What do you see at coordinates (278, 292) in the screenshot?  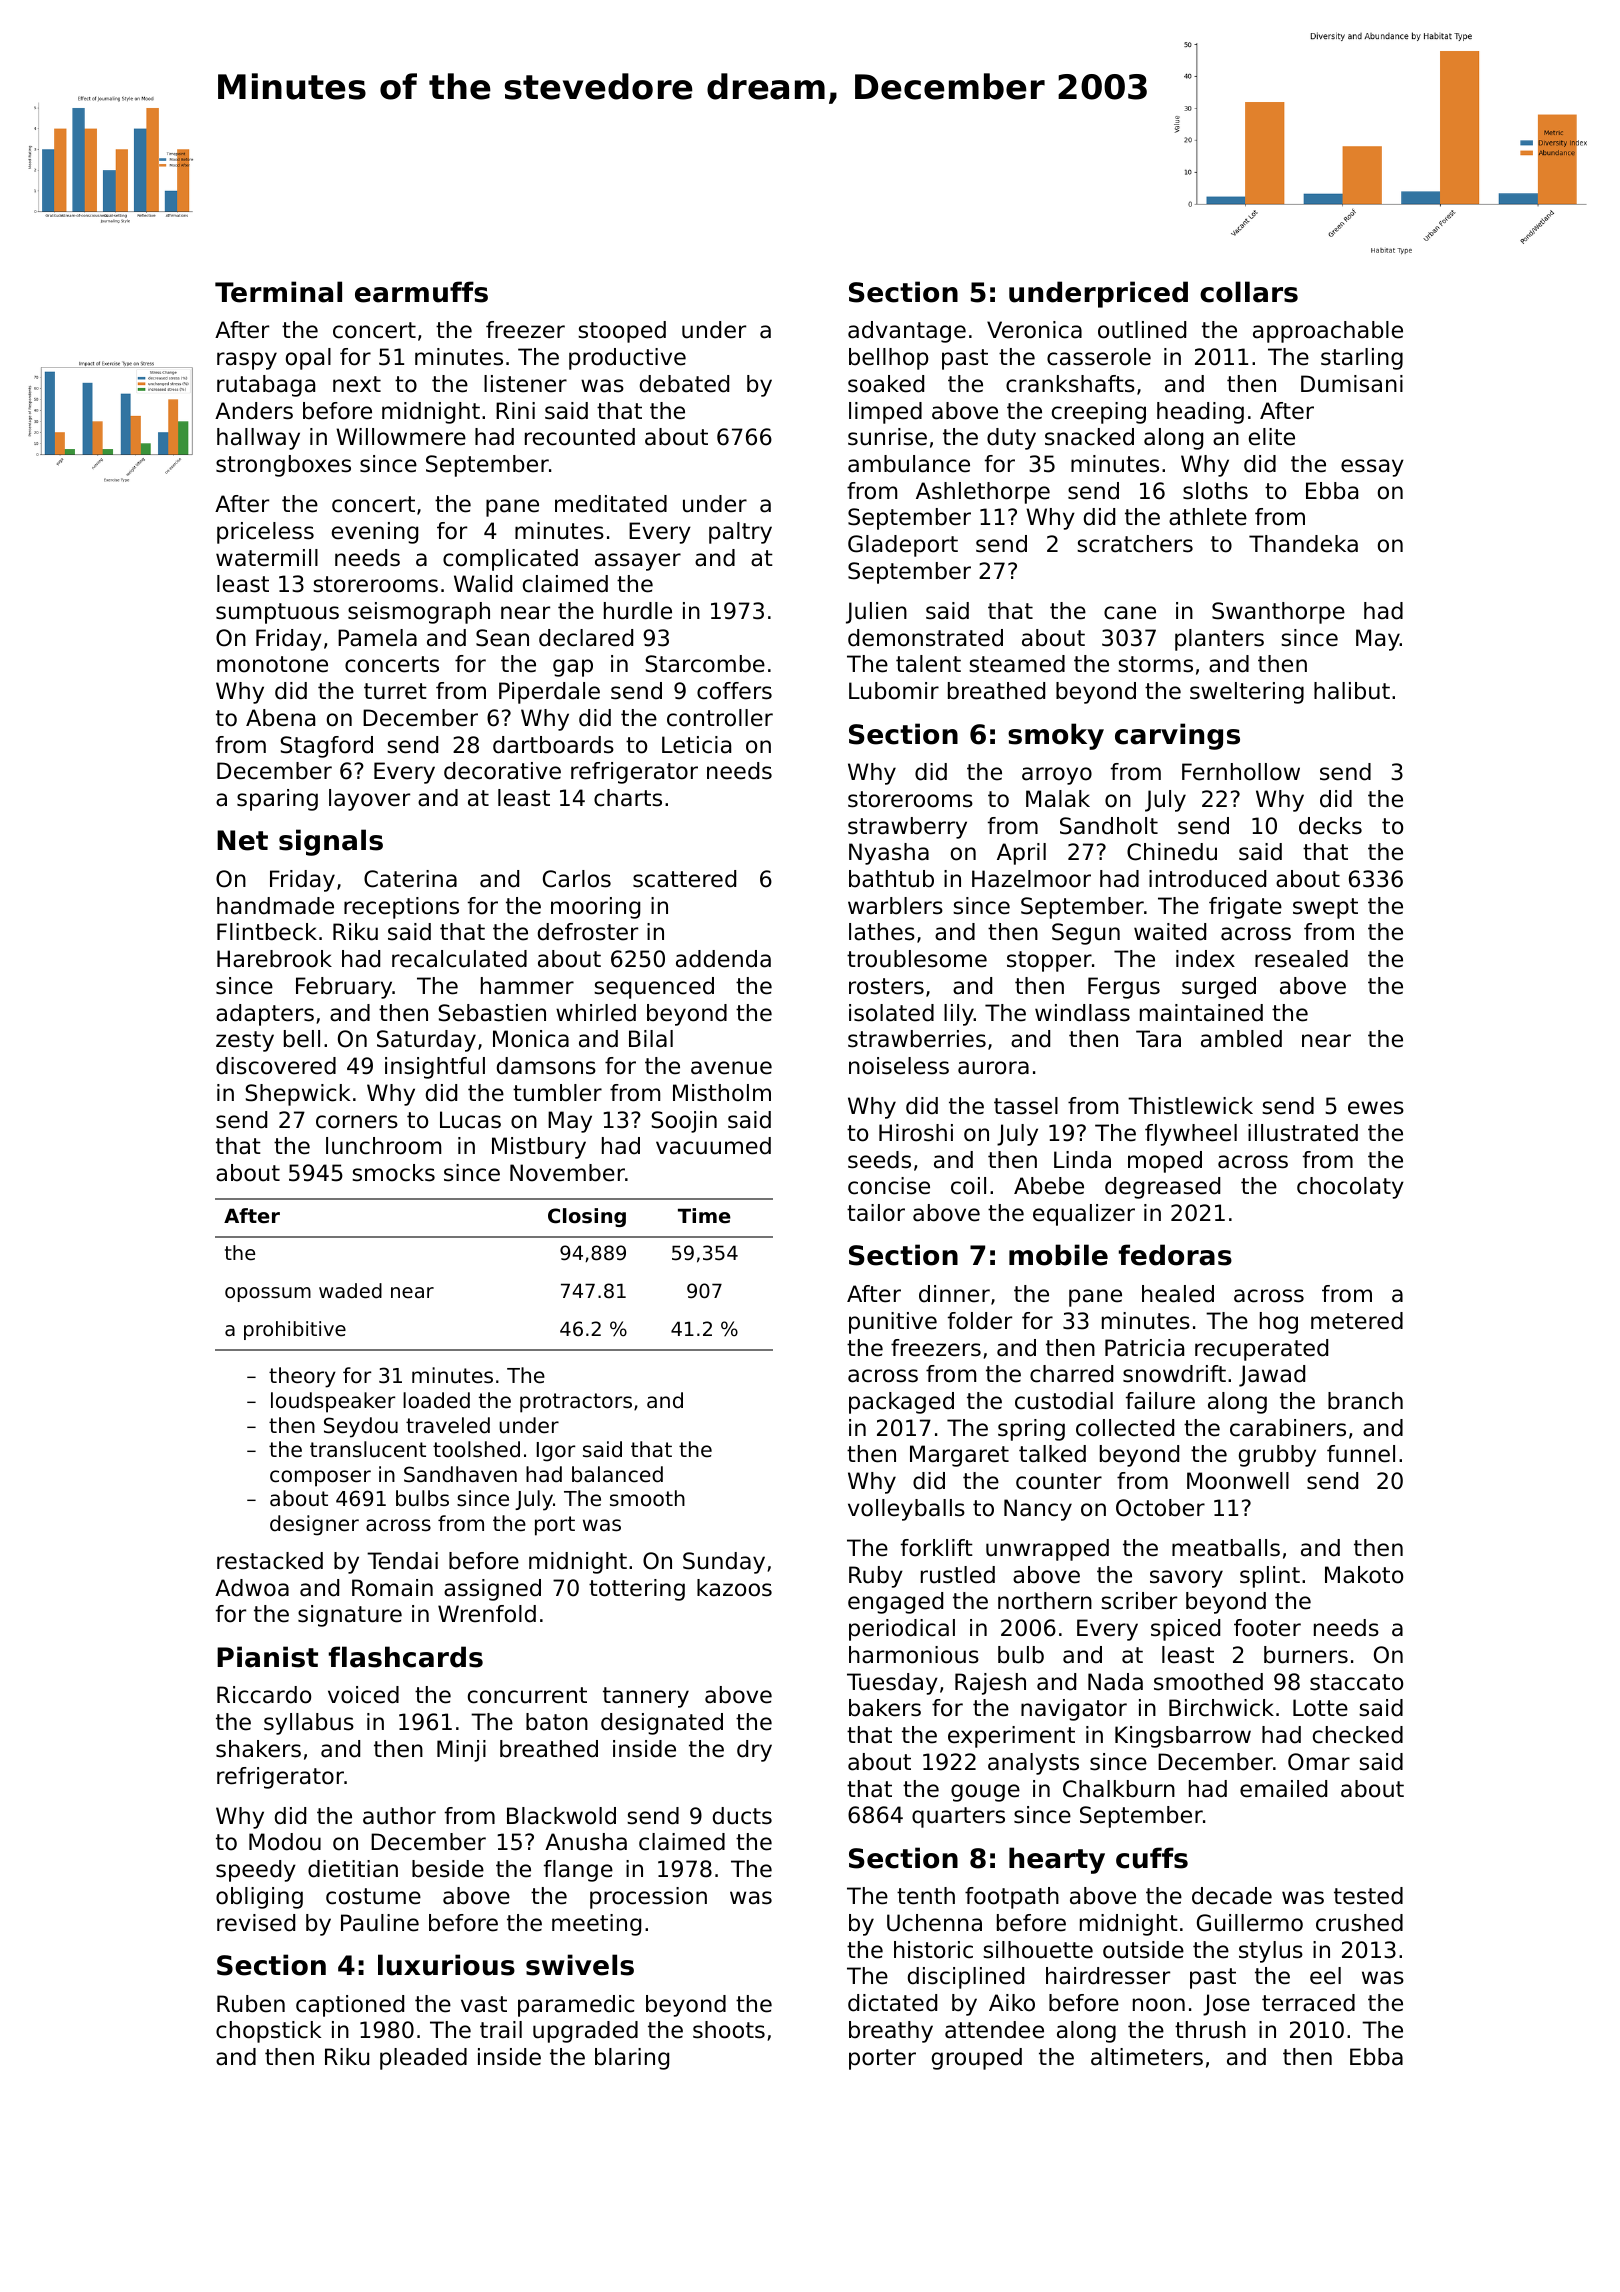 I see `Terminal` at bounding box center [278, 292].
